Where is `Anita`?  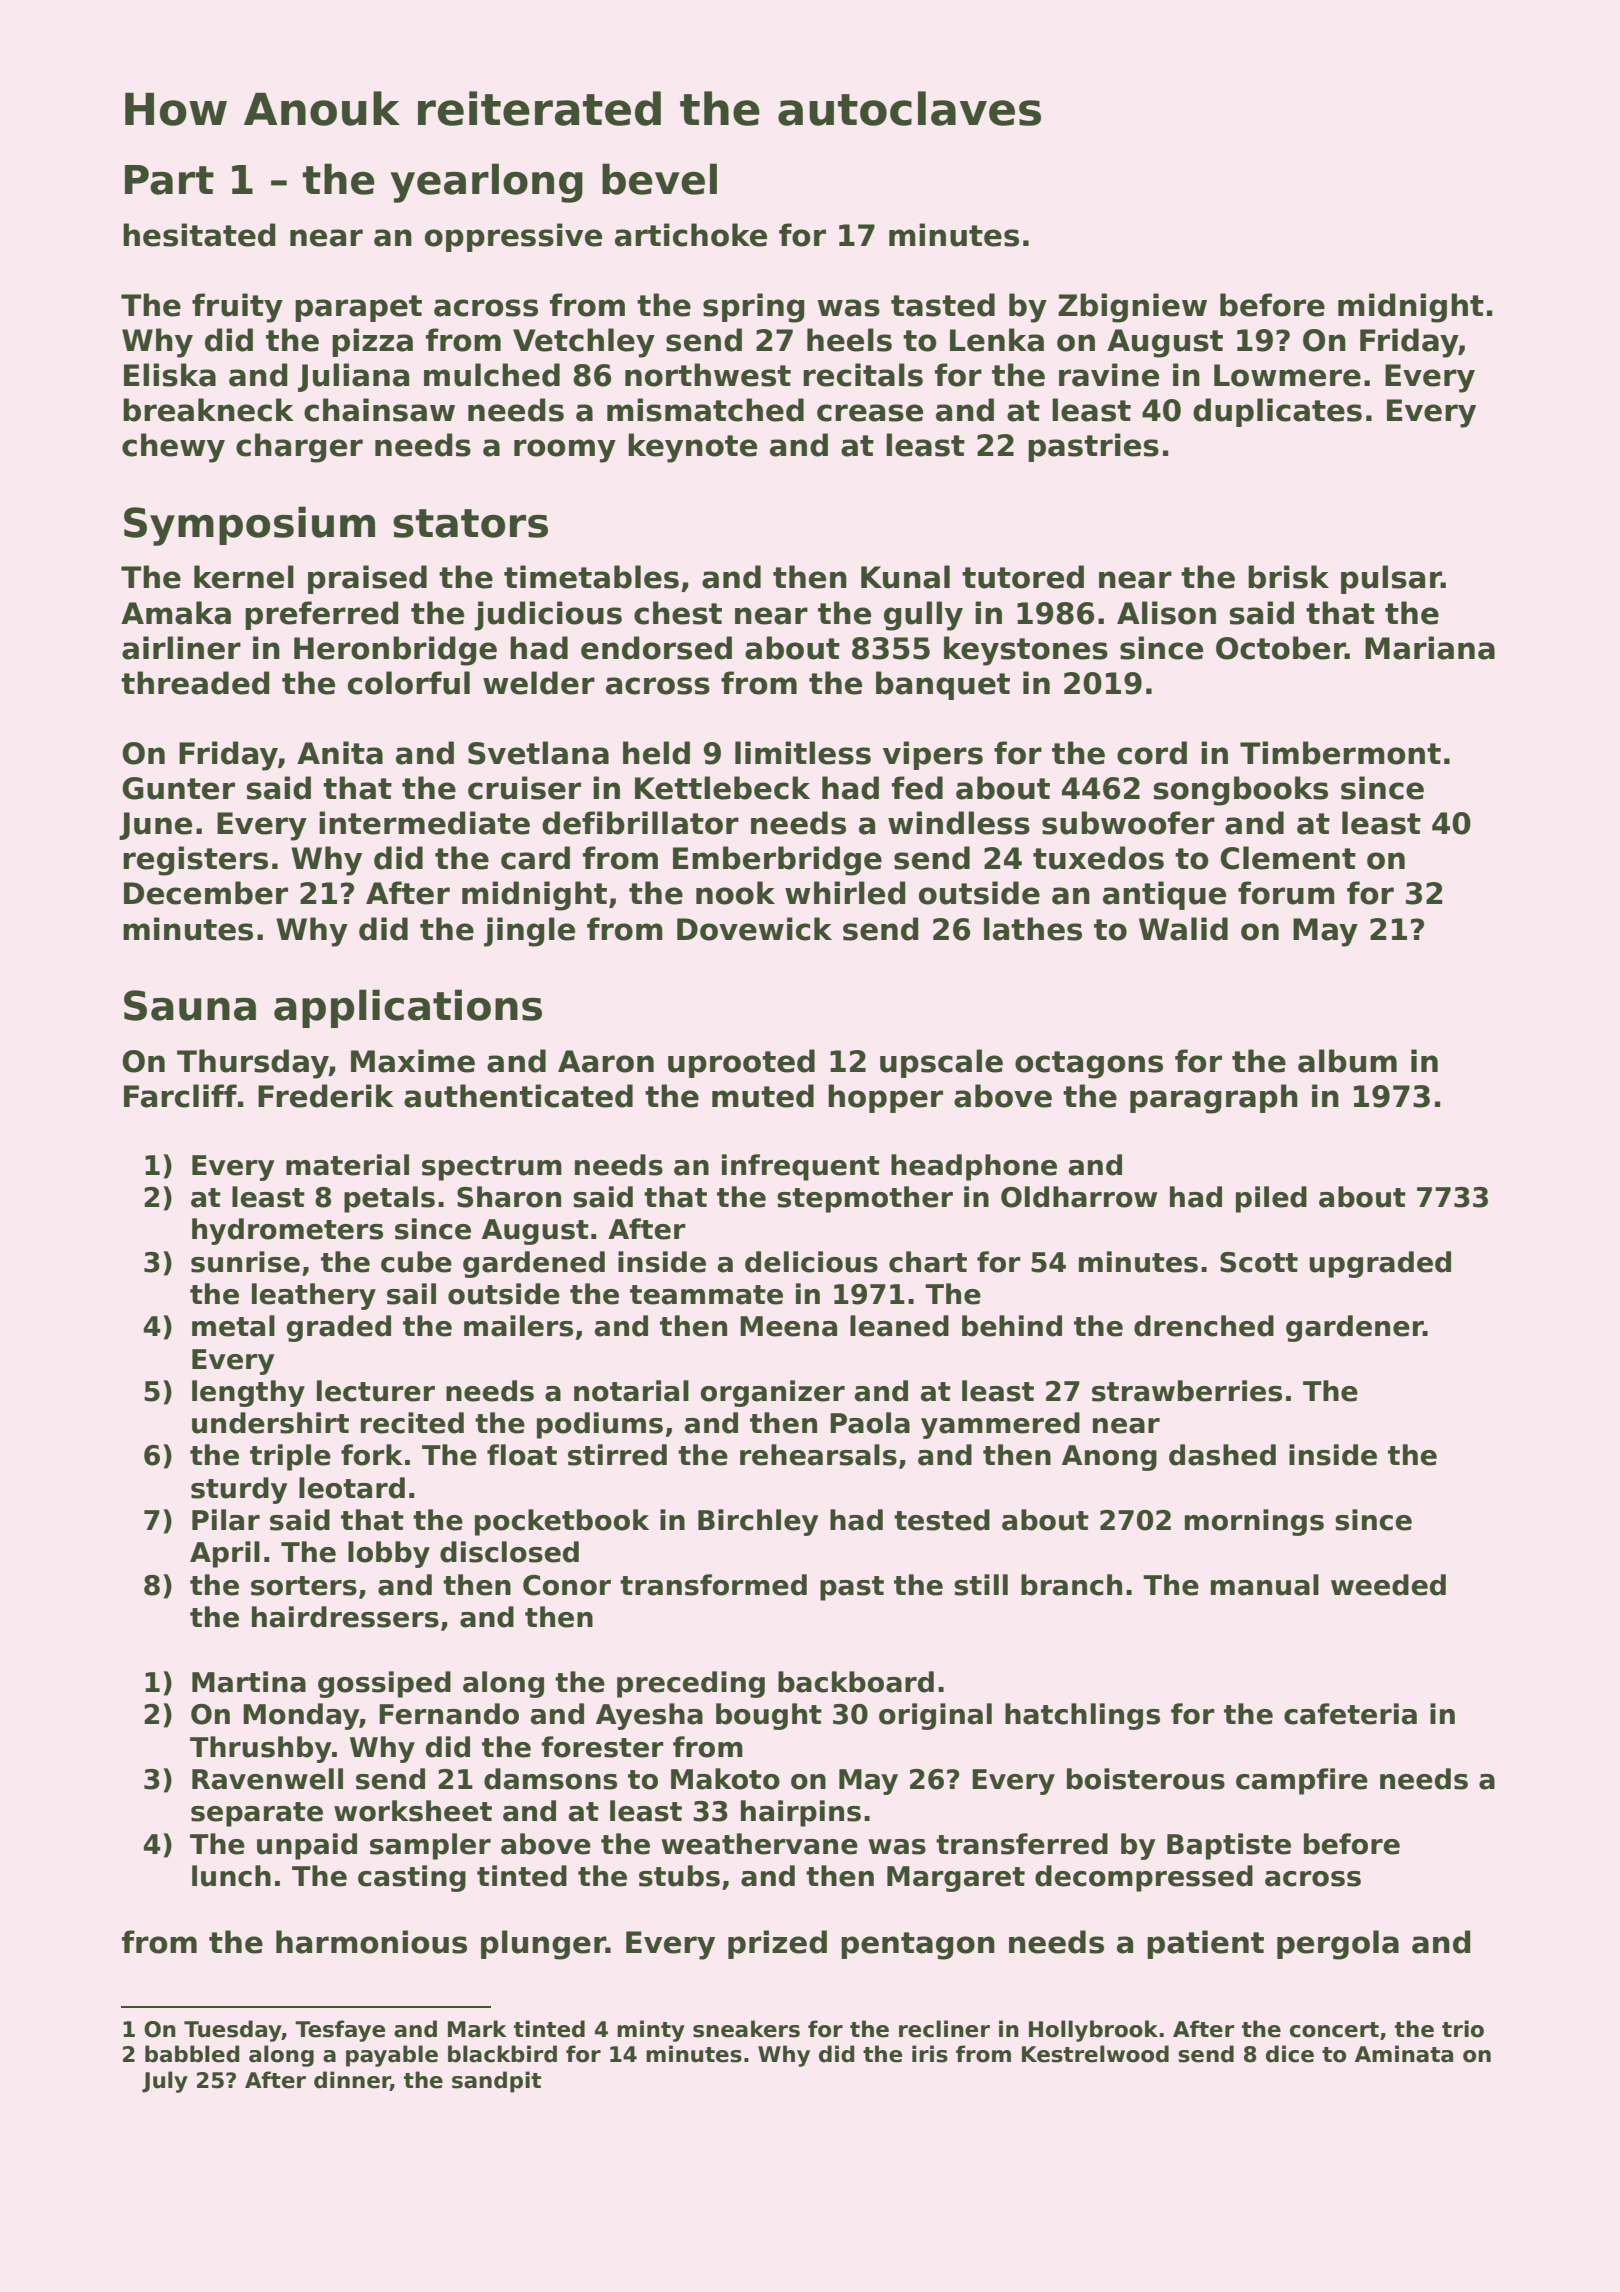 Anita is located at coordinates (340, 753).
